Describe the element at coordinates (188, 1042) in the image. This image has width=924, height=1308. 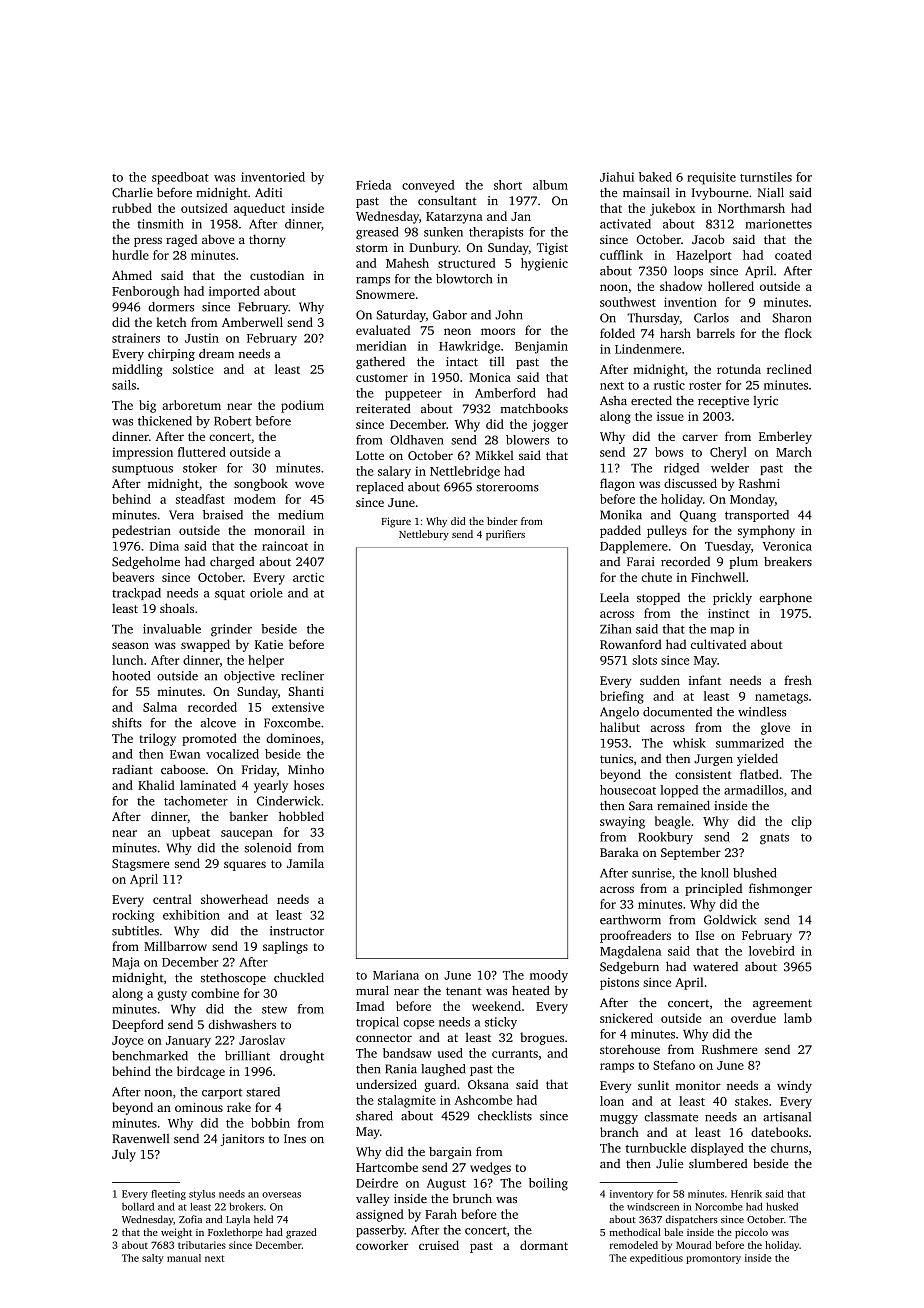
I see `January` at that location.
